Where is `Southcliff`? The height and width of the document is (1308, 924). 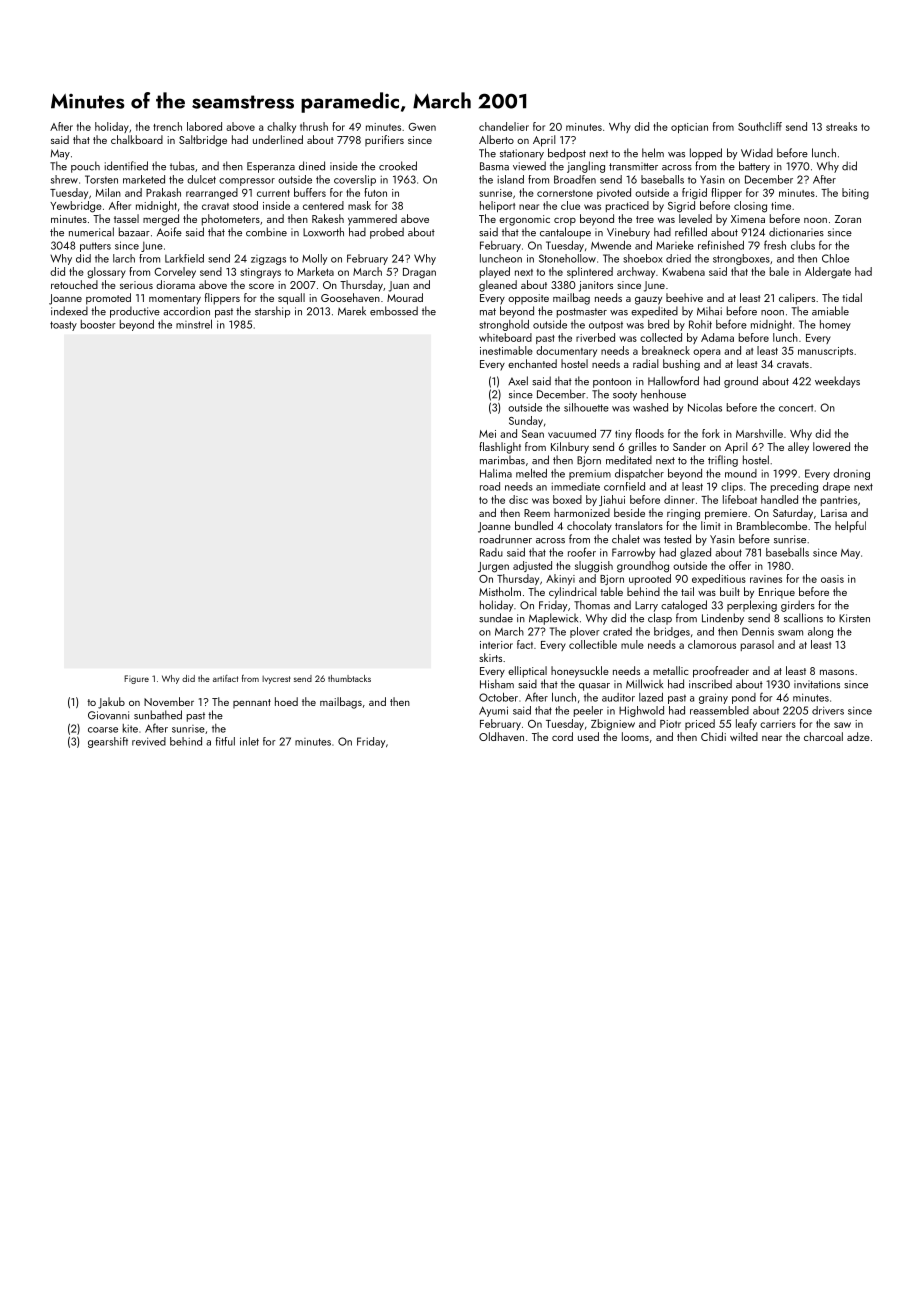
Southcliff is located at coordinates (760, 126).
